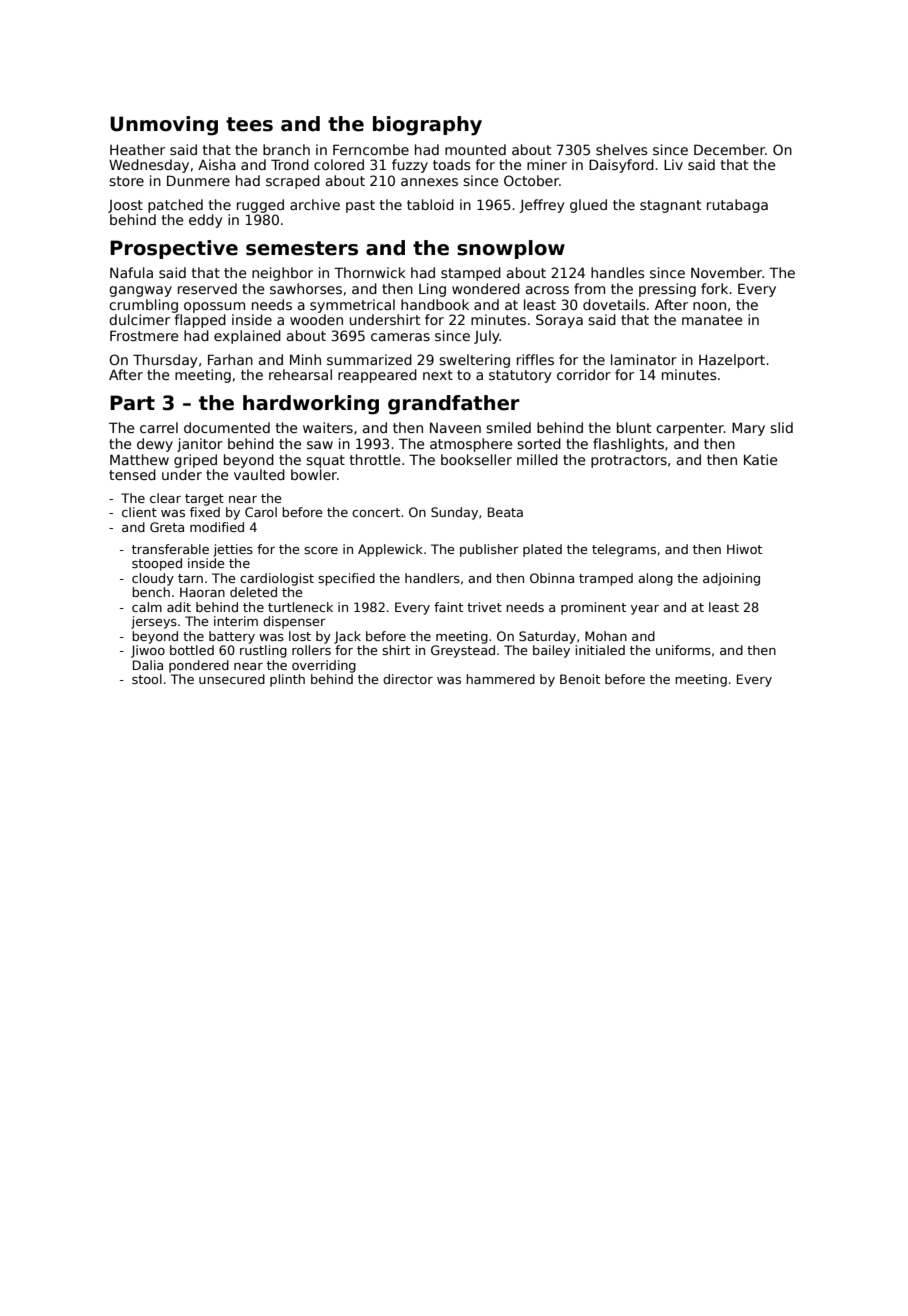  What do you see at coordinates (505, 512) in the document?
I see `Beata` at bounding box center [505, 512].
